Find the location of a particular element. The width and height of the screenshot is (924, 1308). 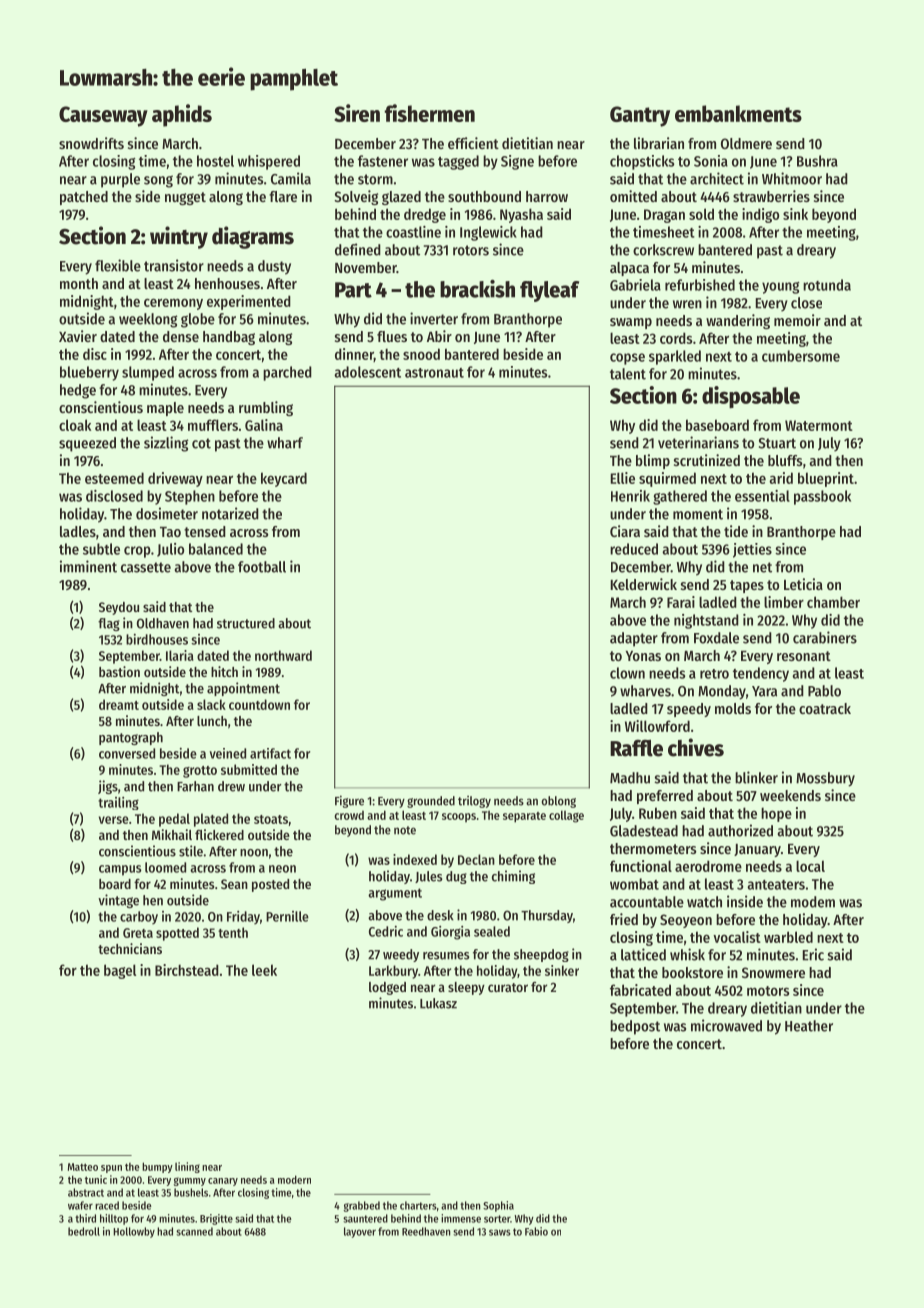

aphids is located at coordinates (182, 115).
